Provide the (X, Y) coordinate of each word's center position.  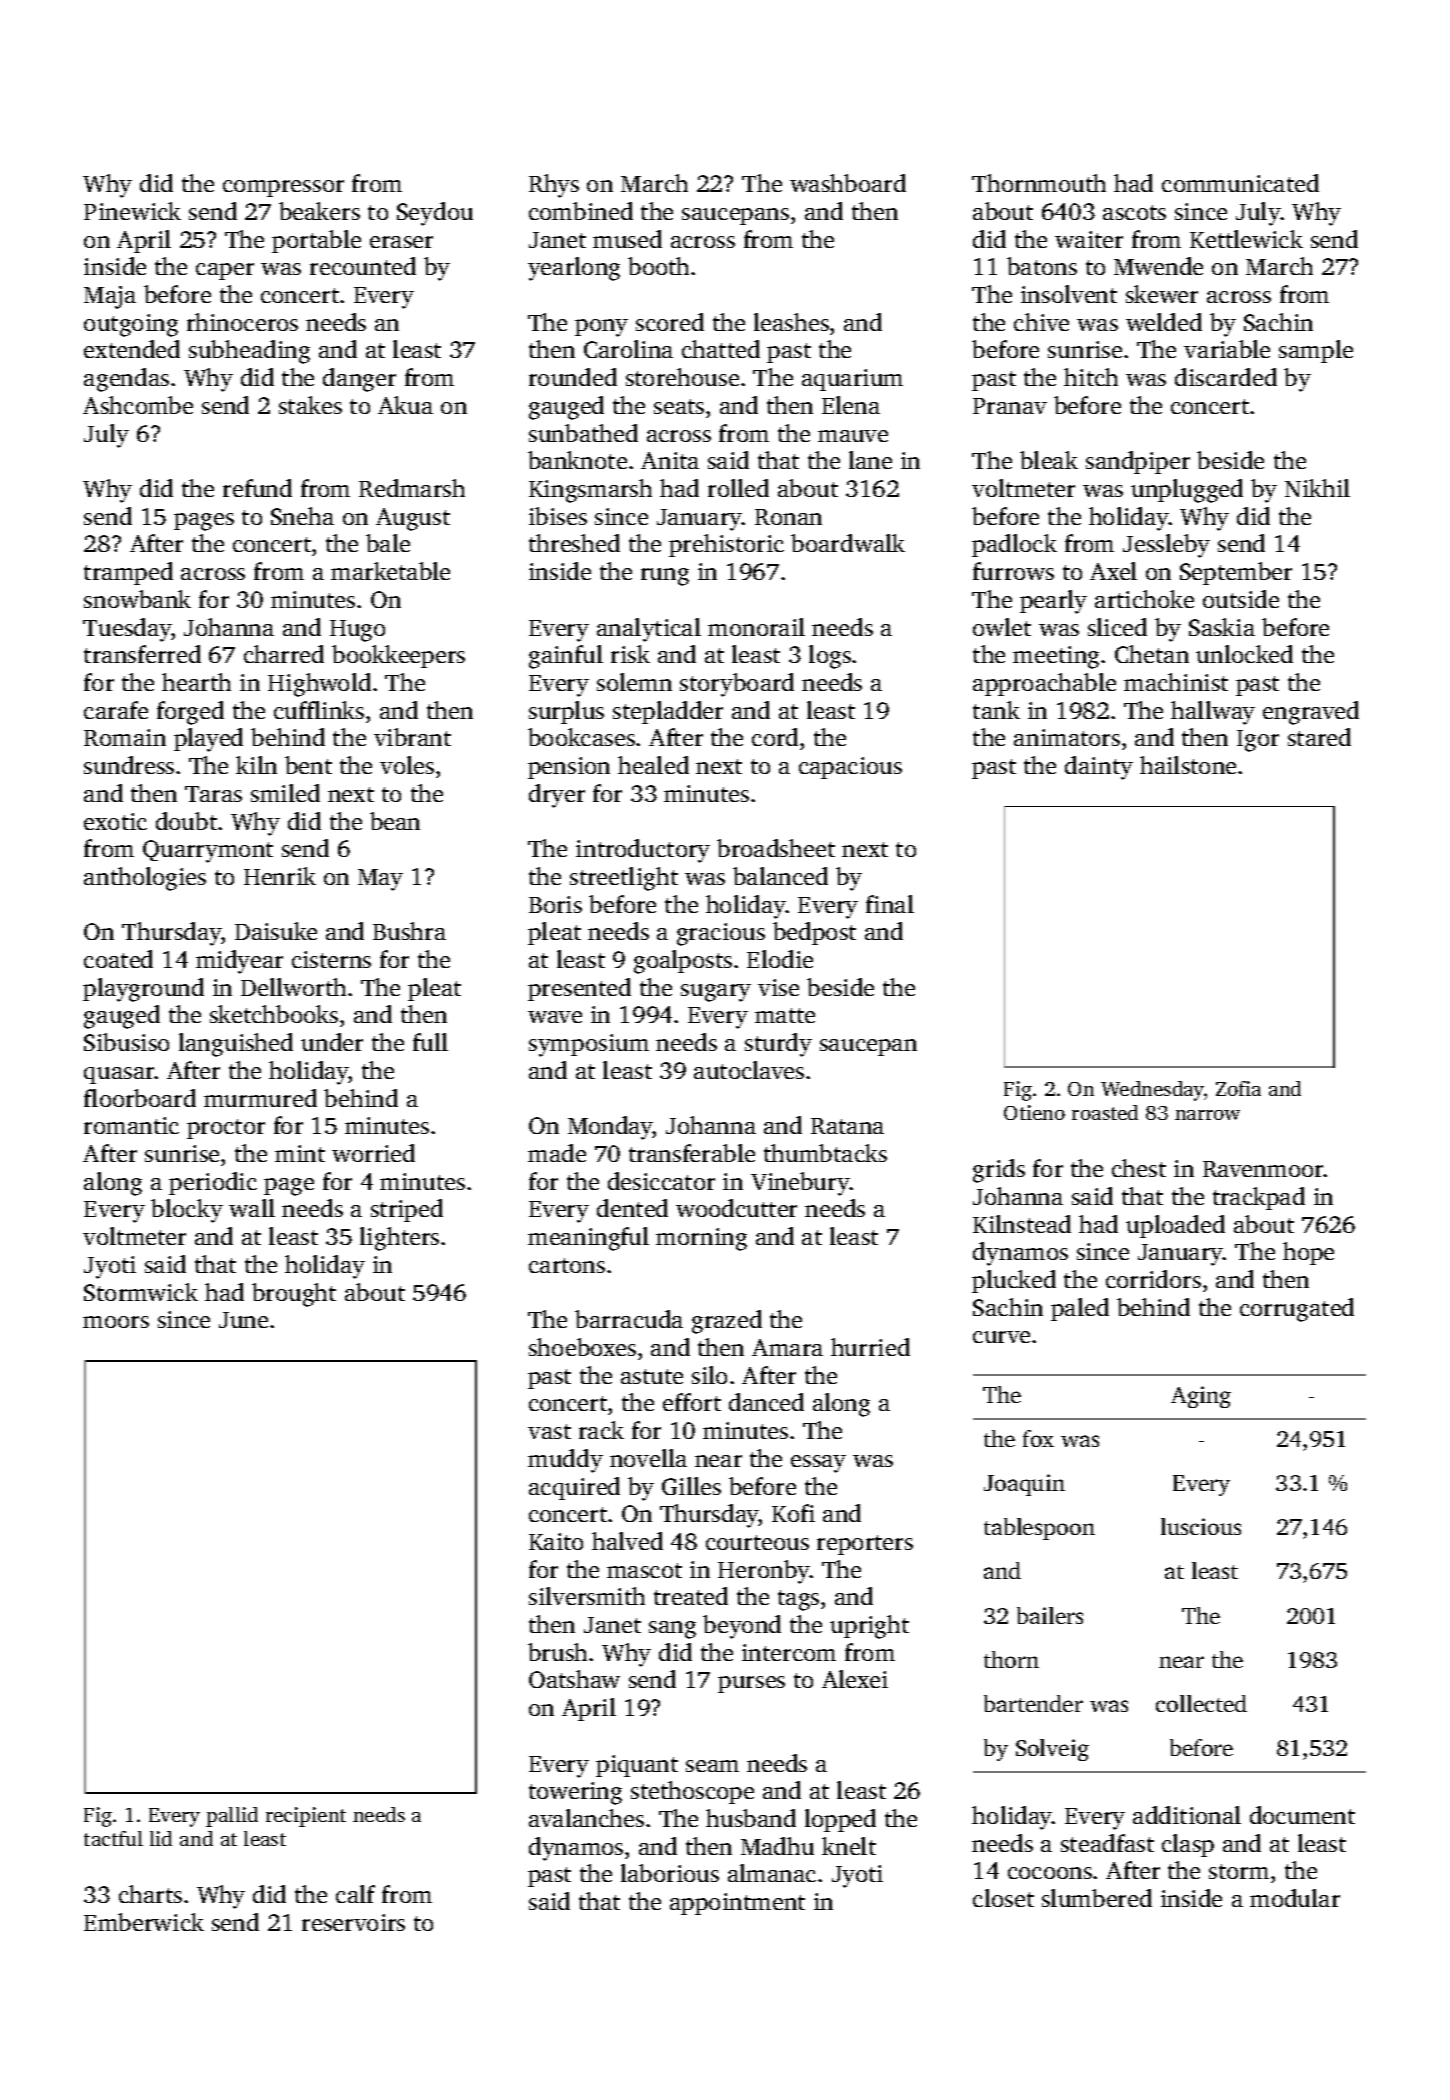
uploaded (1175, 1226)
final (890, 904)
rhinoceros (242, 322)
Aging (1201, 1397)
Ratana (847, 1126)
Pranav (1010, 406)
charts (150, 1894)
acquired (574, 1488)
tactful (113, 1838)
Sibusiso (126, 1042)
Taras (213, 794)
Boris (555, 904)
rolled (738, 488)
